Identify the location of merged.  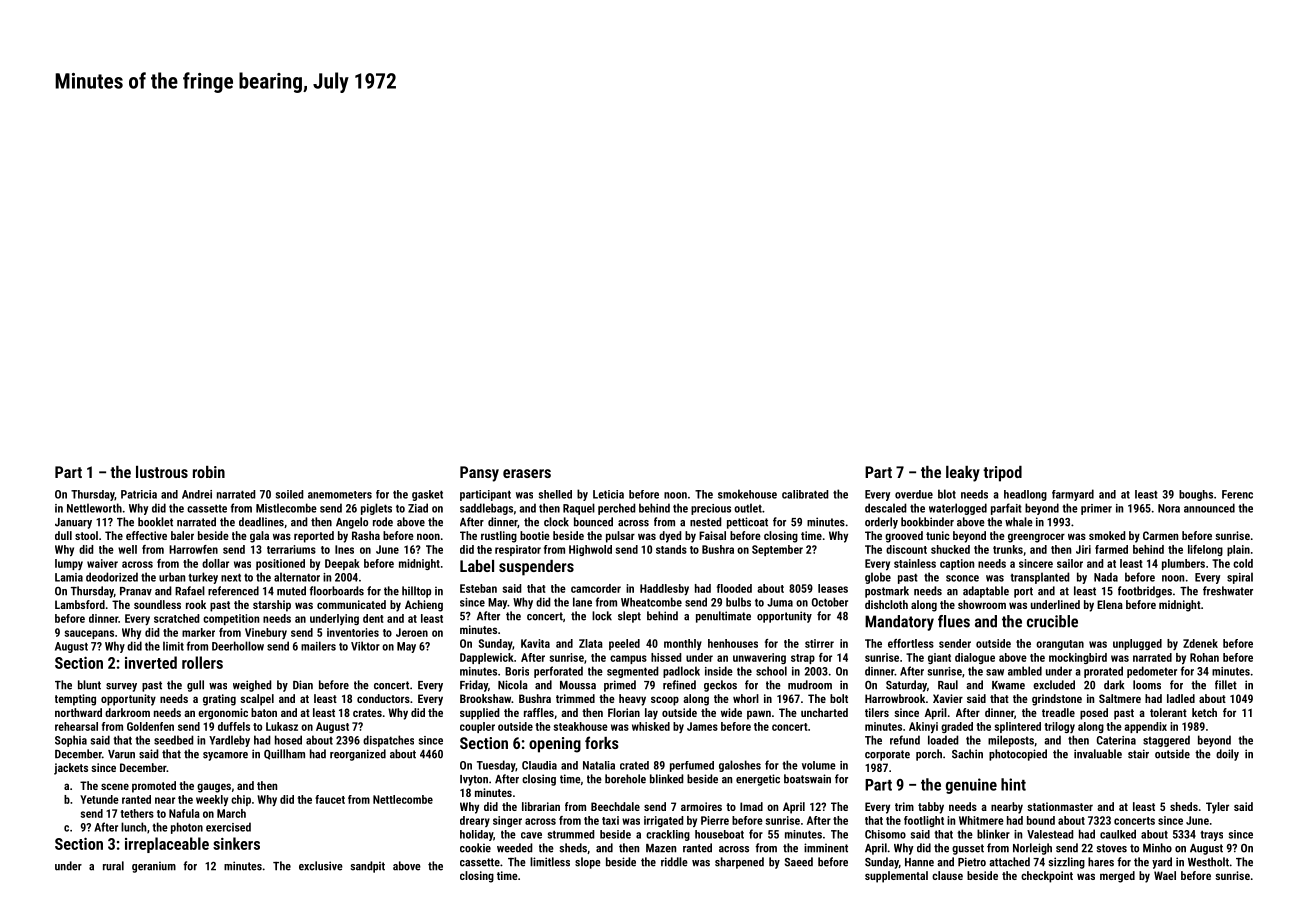
(1117, 877).
